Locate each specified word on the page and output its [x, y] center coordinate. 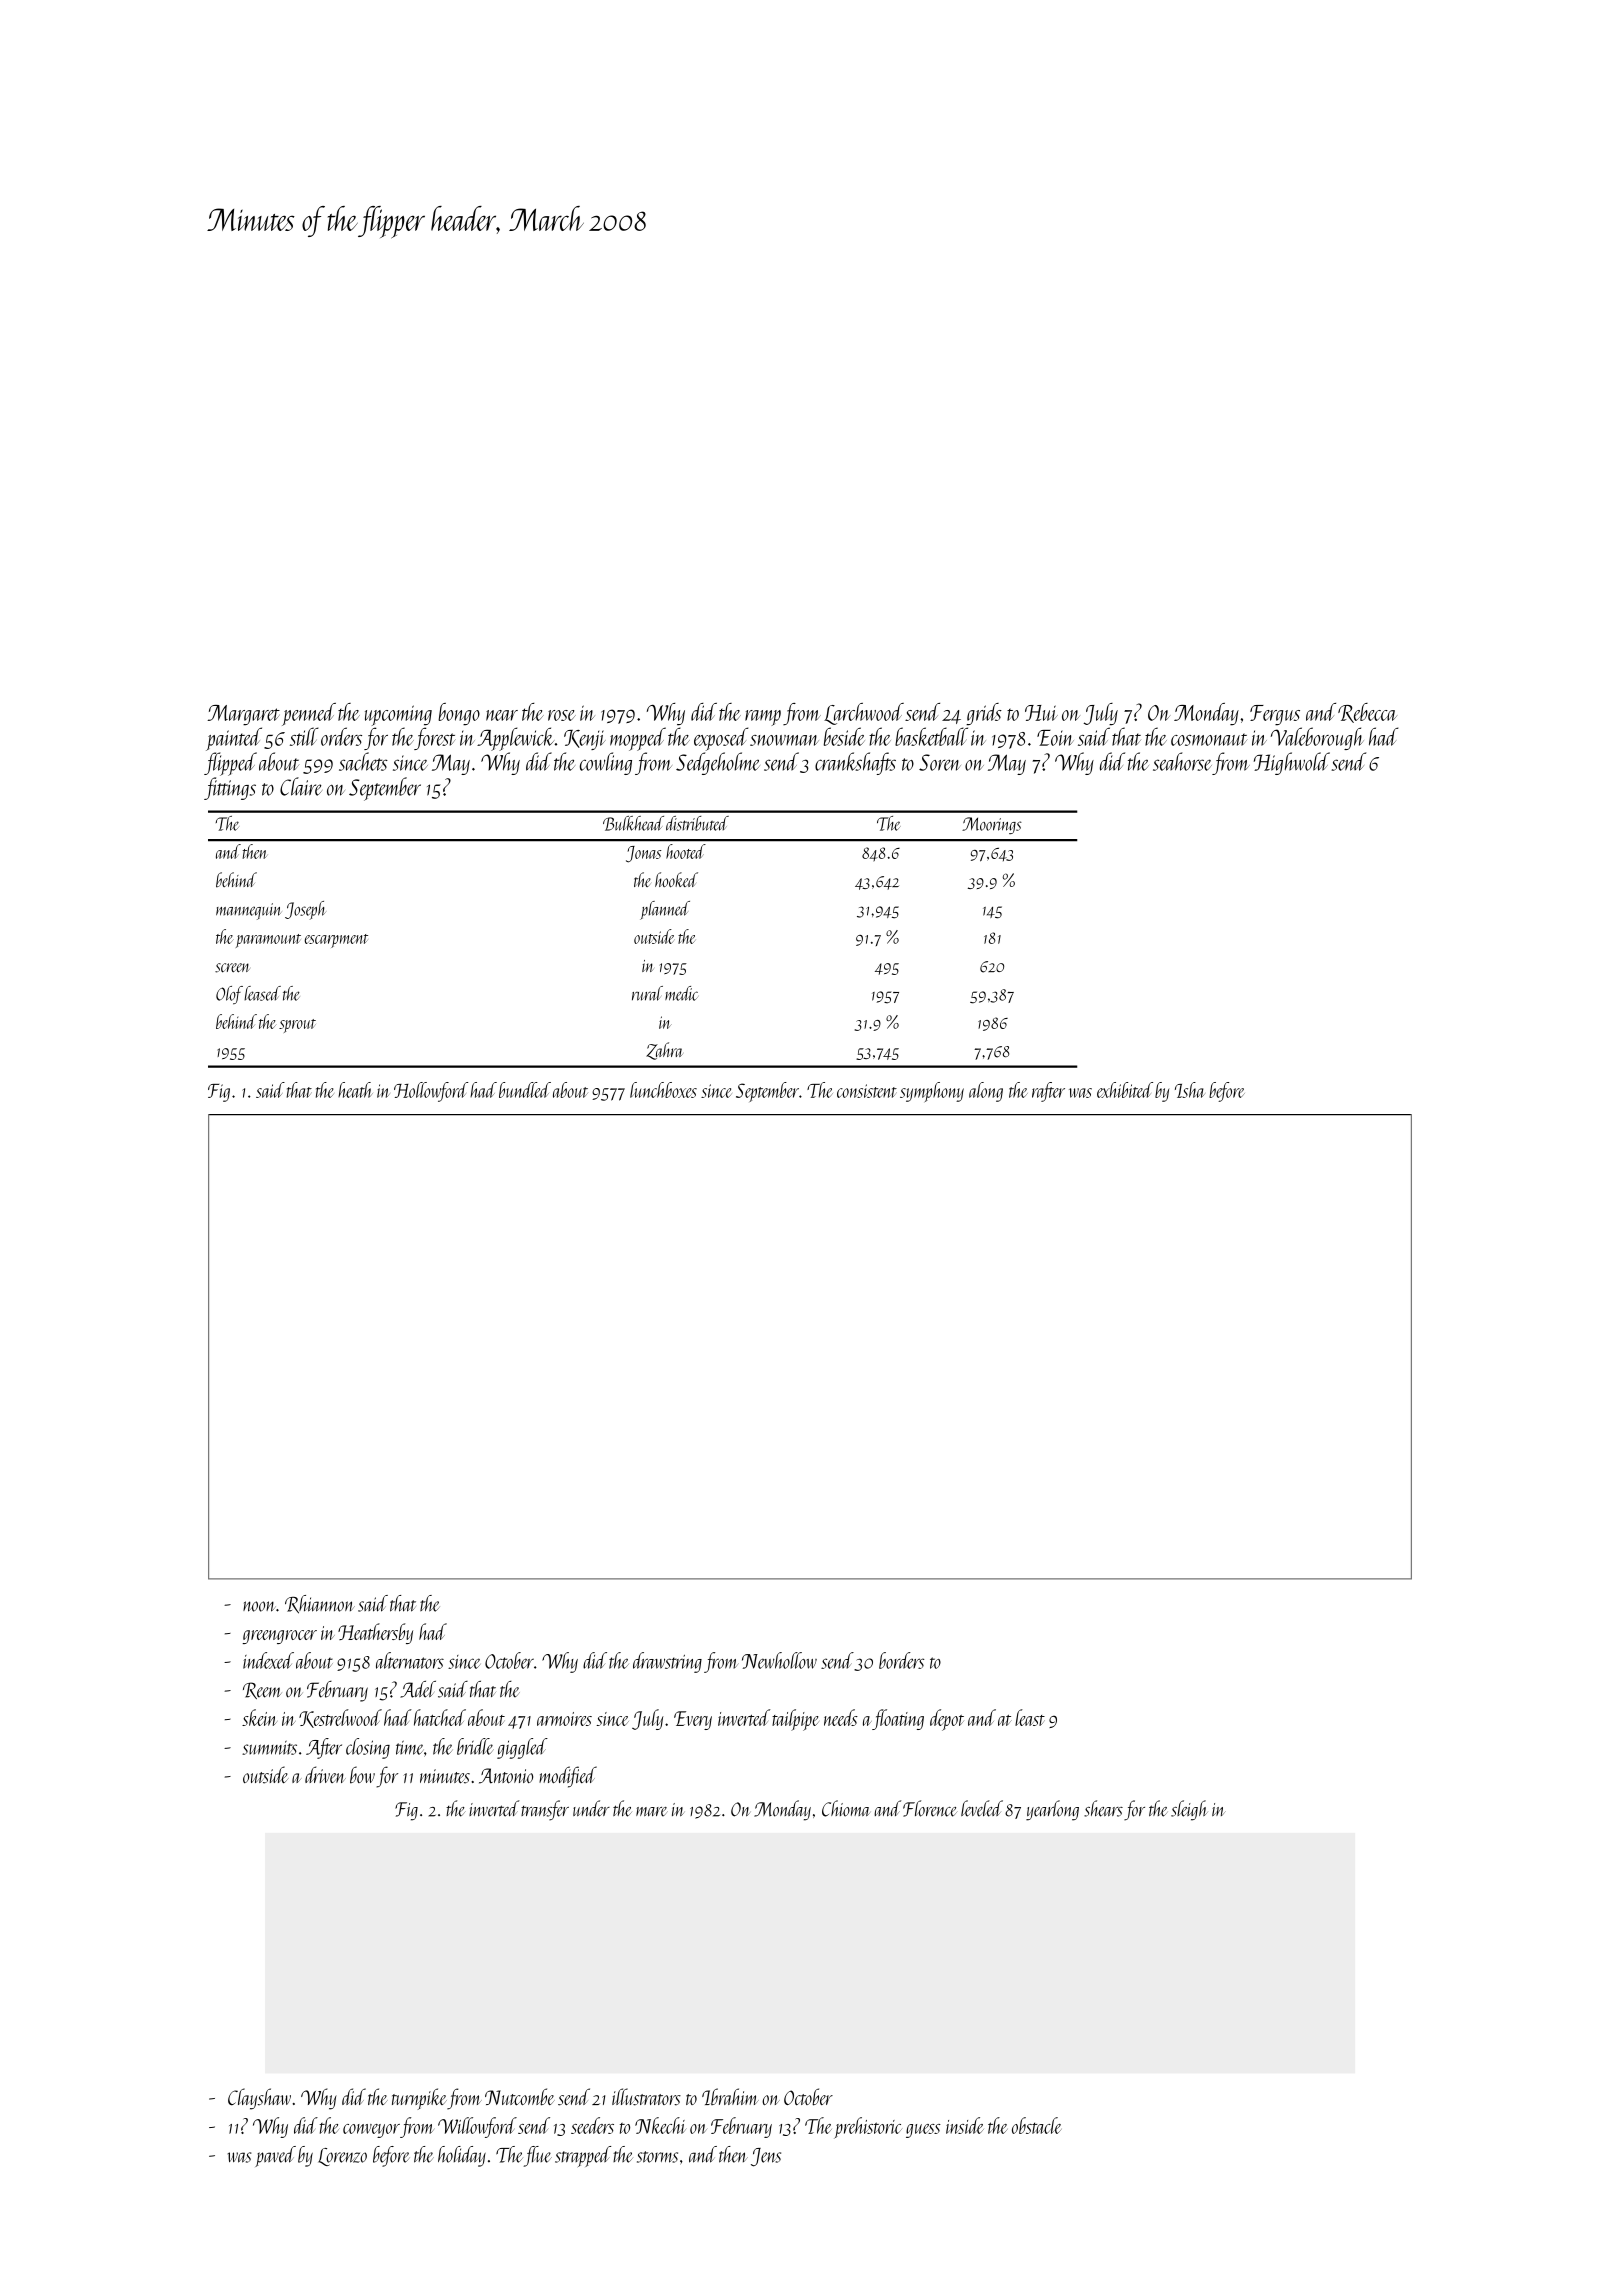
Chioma [846, 1808]
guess [923, 2131]
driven [325, 1774]
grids [984, 714]
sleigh [1189, 1810]
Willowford [477, 2127]
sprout [297, 1026]
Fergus [1275, 715]
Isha [1190, 1090]
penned [309, 714]
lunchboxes [663, 1090]
